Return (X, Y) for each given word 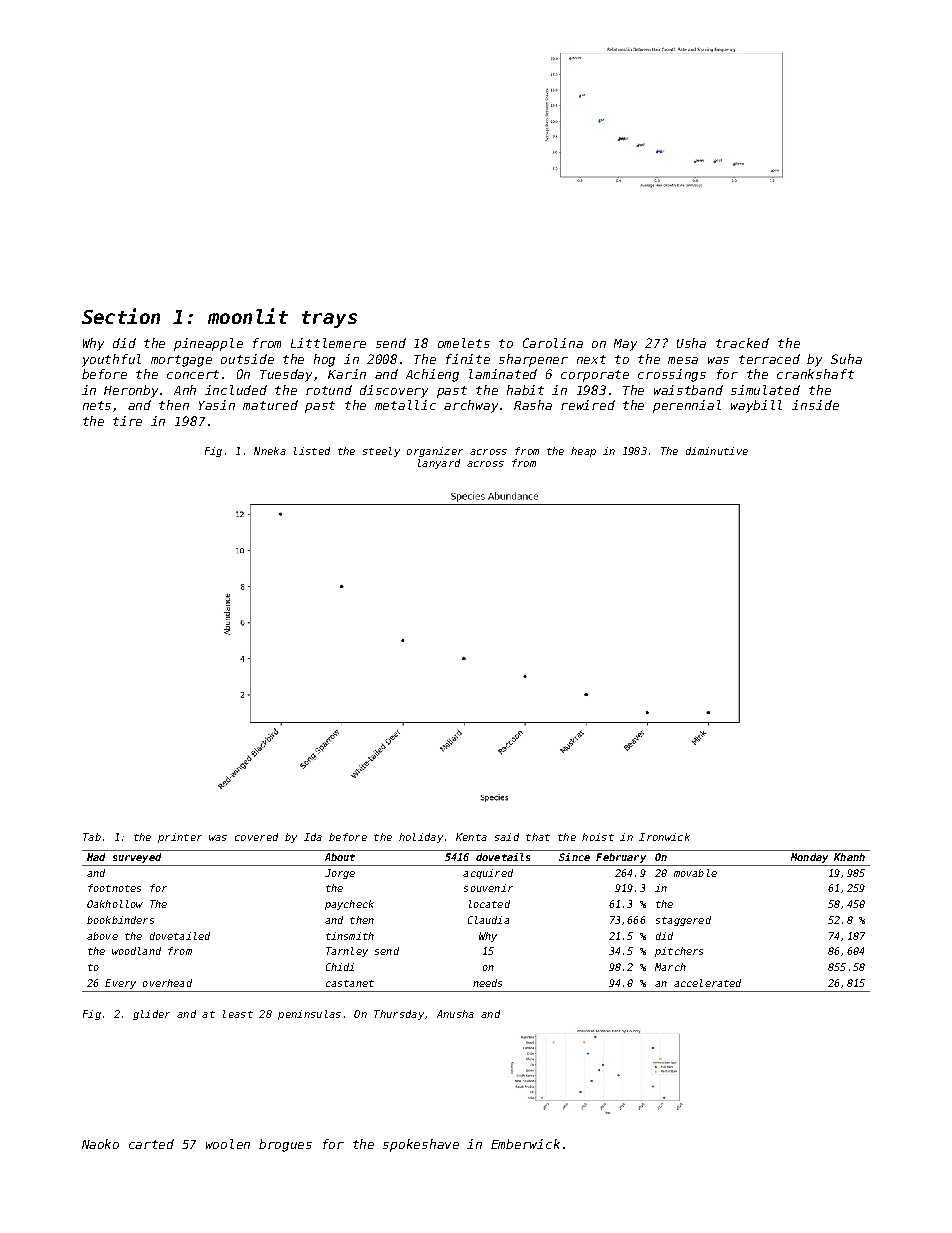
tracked (742, 343)
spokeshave (421, 1145)
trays (329, 319)
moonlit (248, 316)
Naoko (100, 1144)
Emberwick (525, 1144)
